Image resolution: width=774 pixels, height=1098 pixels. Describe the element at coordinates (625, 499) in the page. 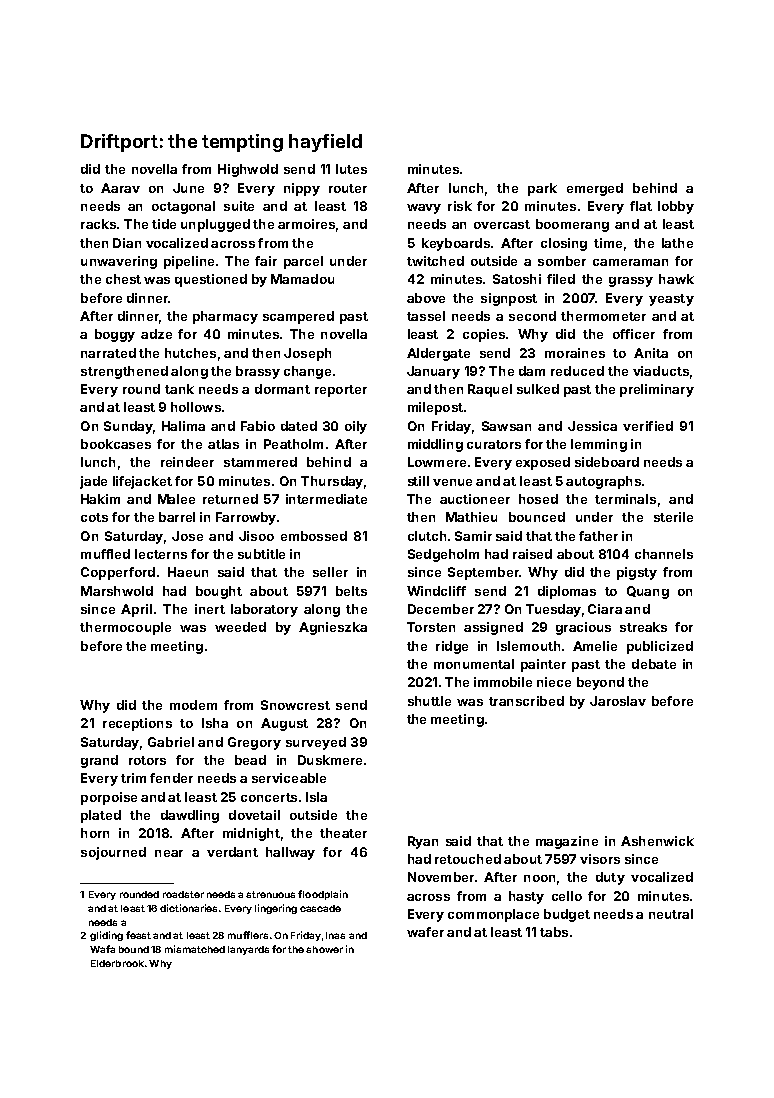

I see `terminals` at that location.
